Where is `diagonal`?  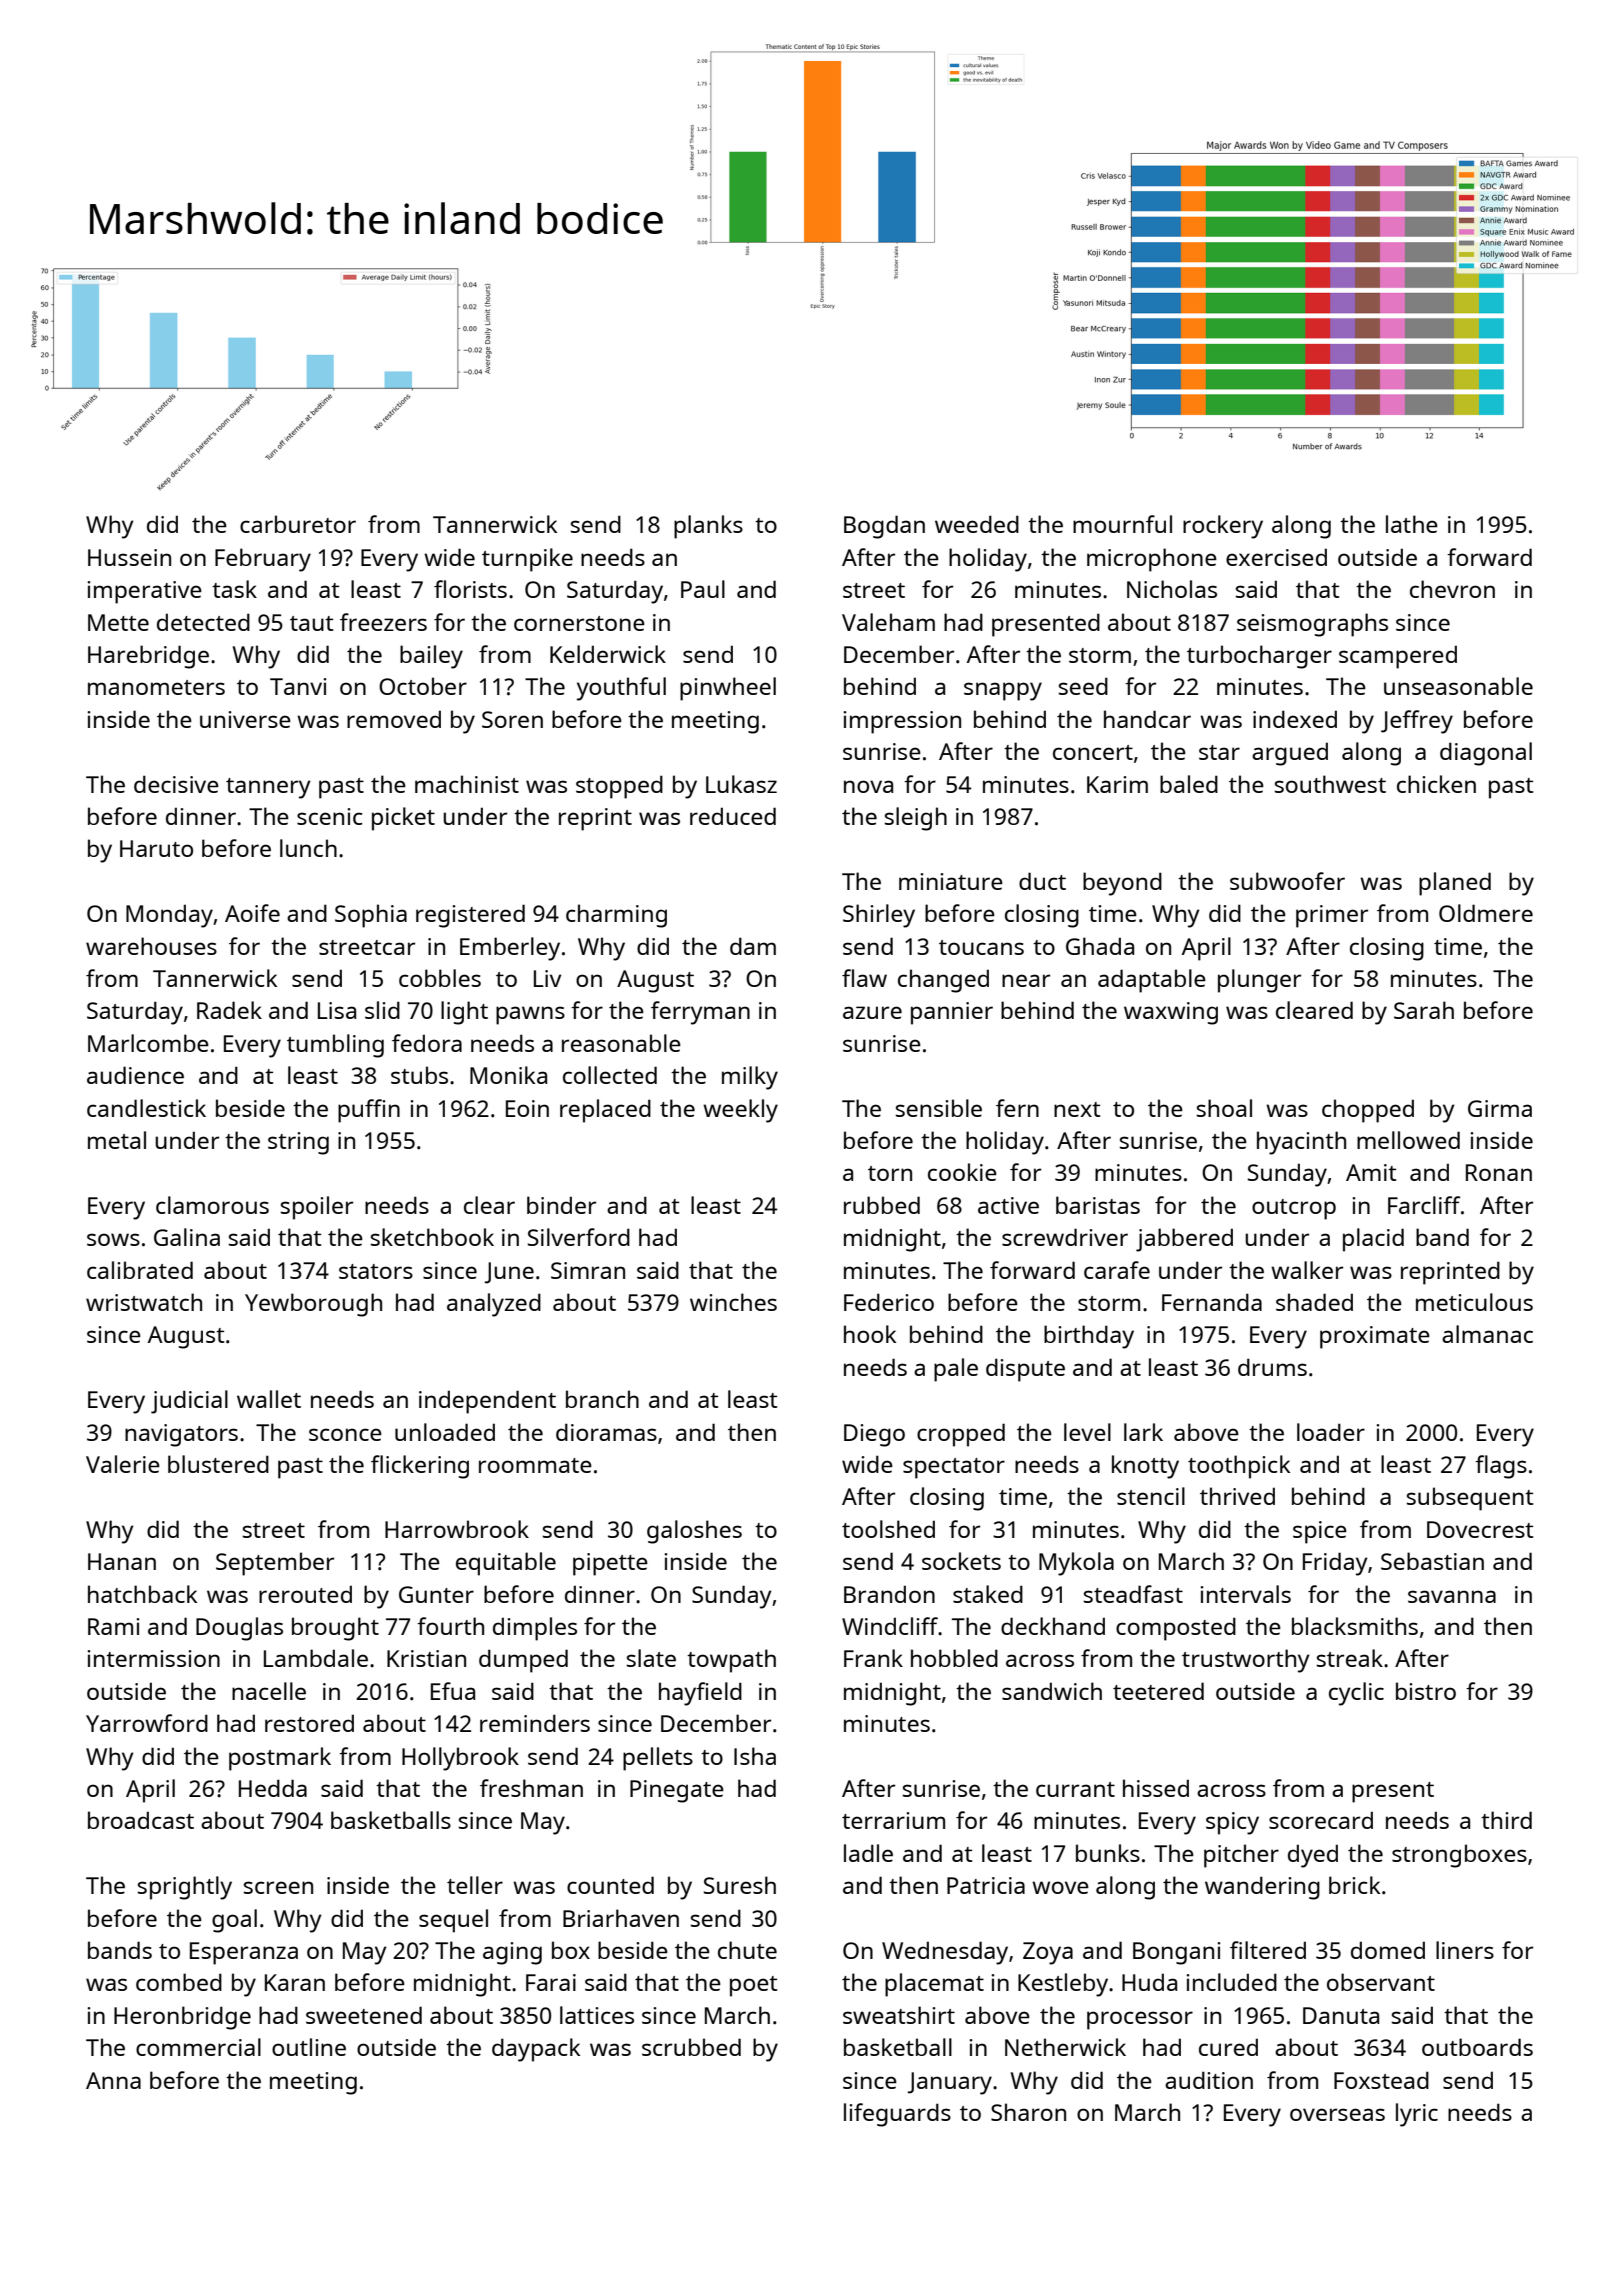 diagonal is located at coordinates (1486, 754).
